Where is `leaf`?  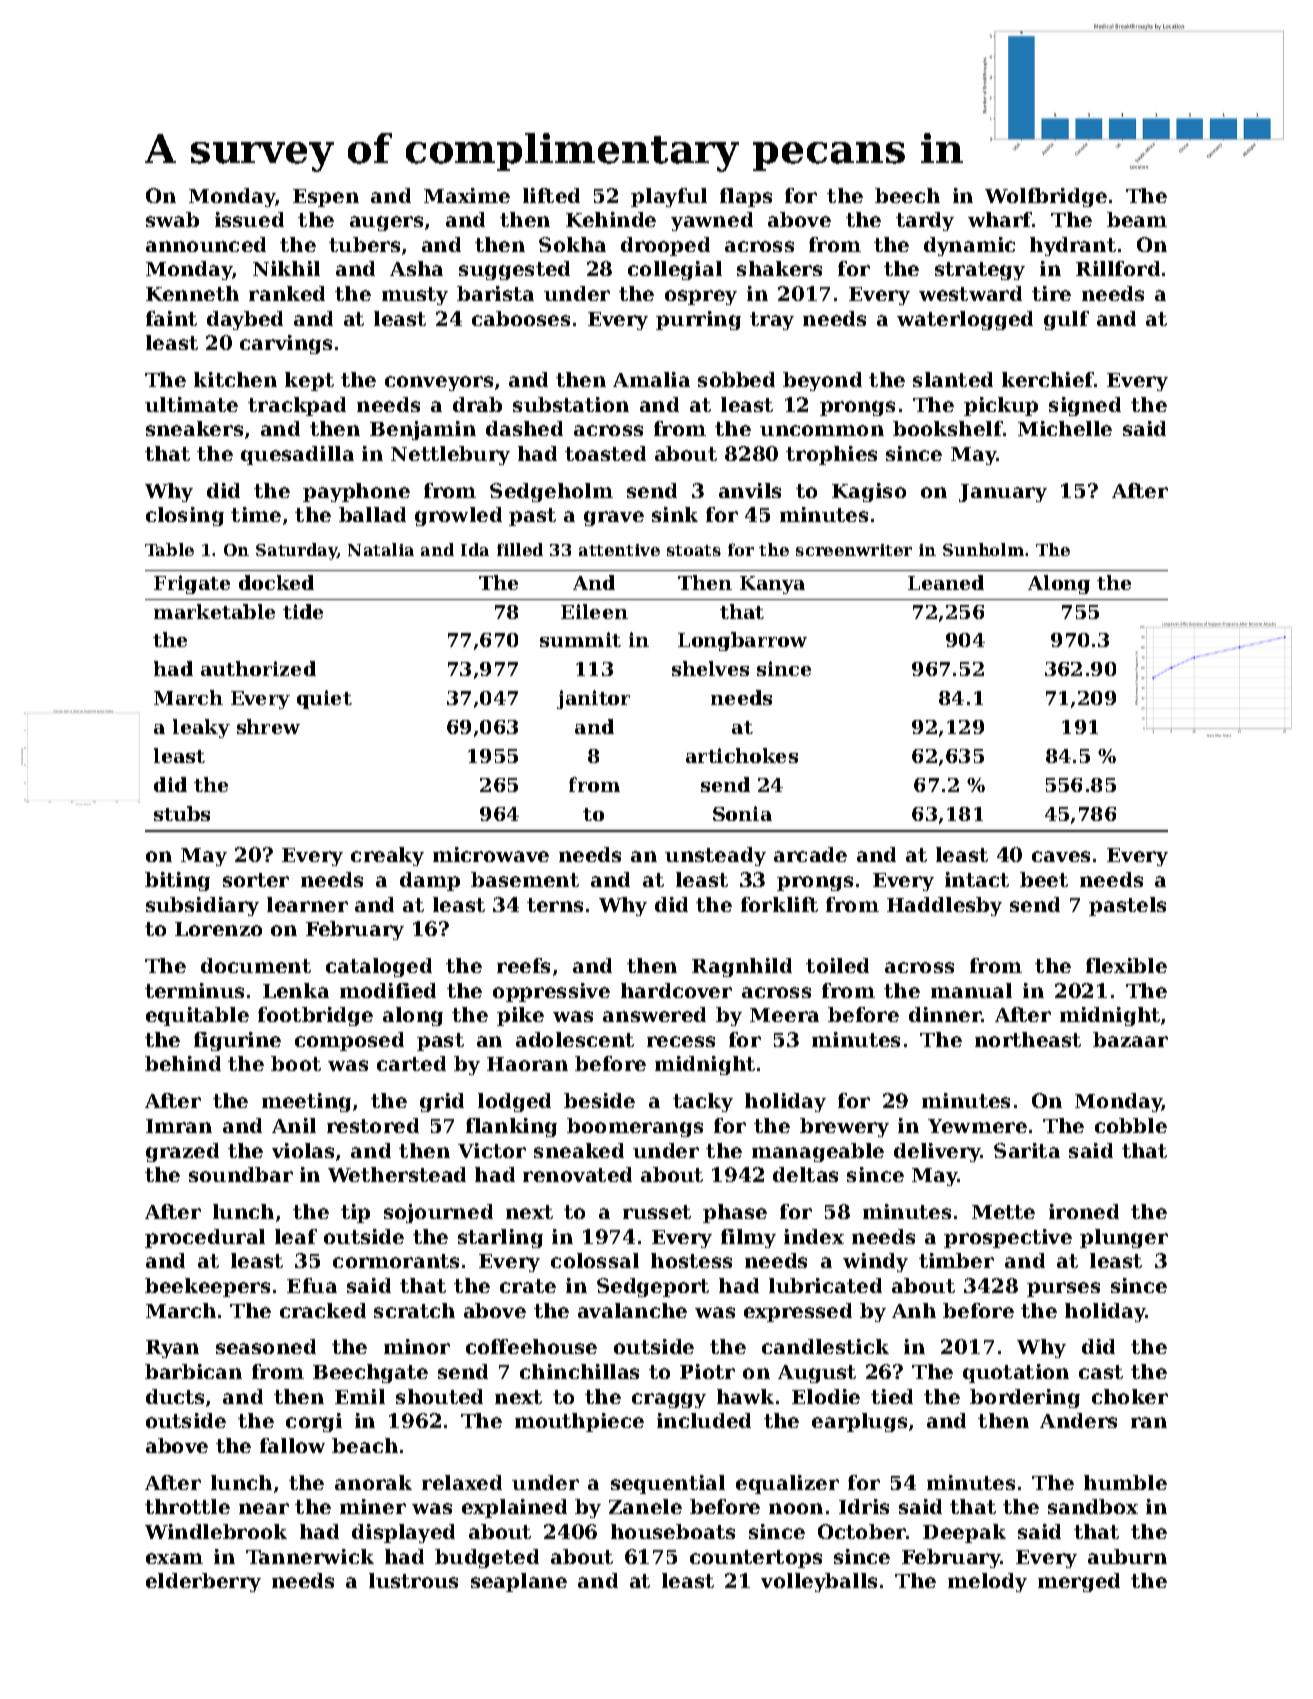
leaf is located at coordinates (296, 1236).
